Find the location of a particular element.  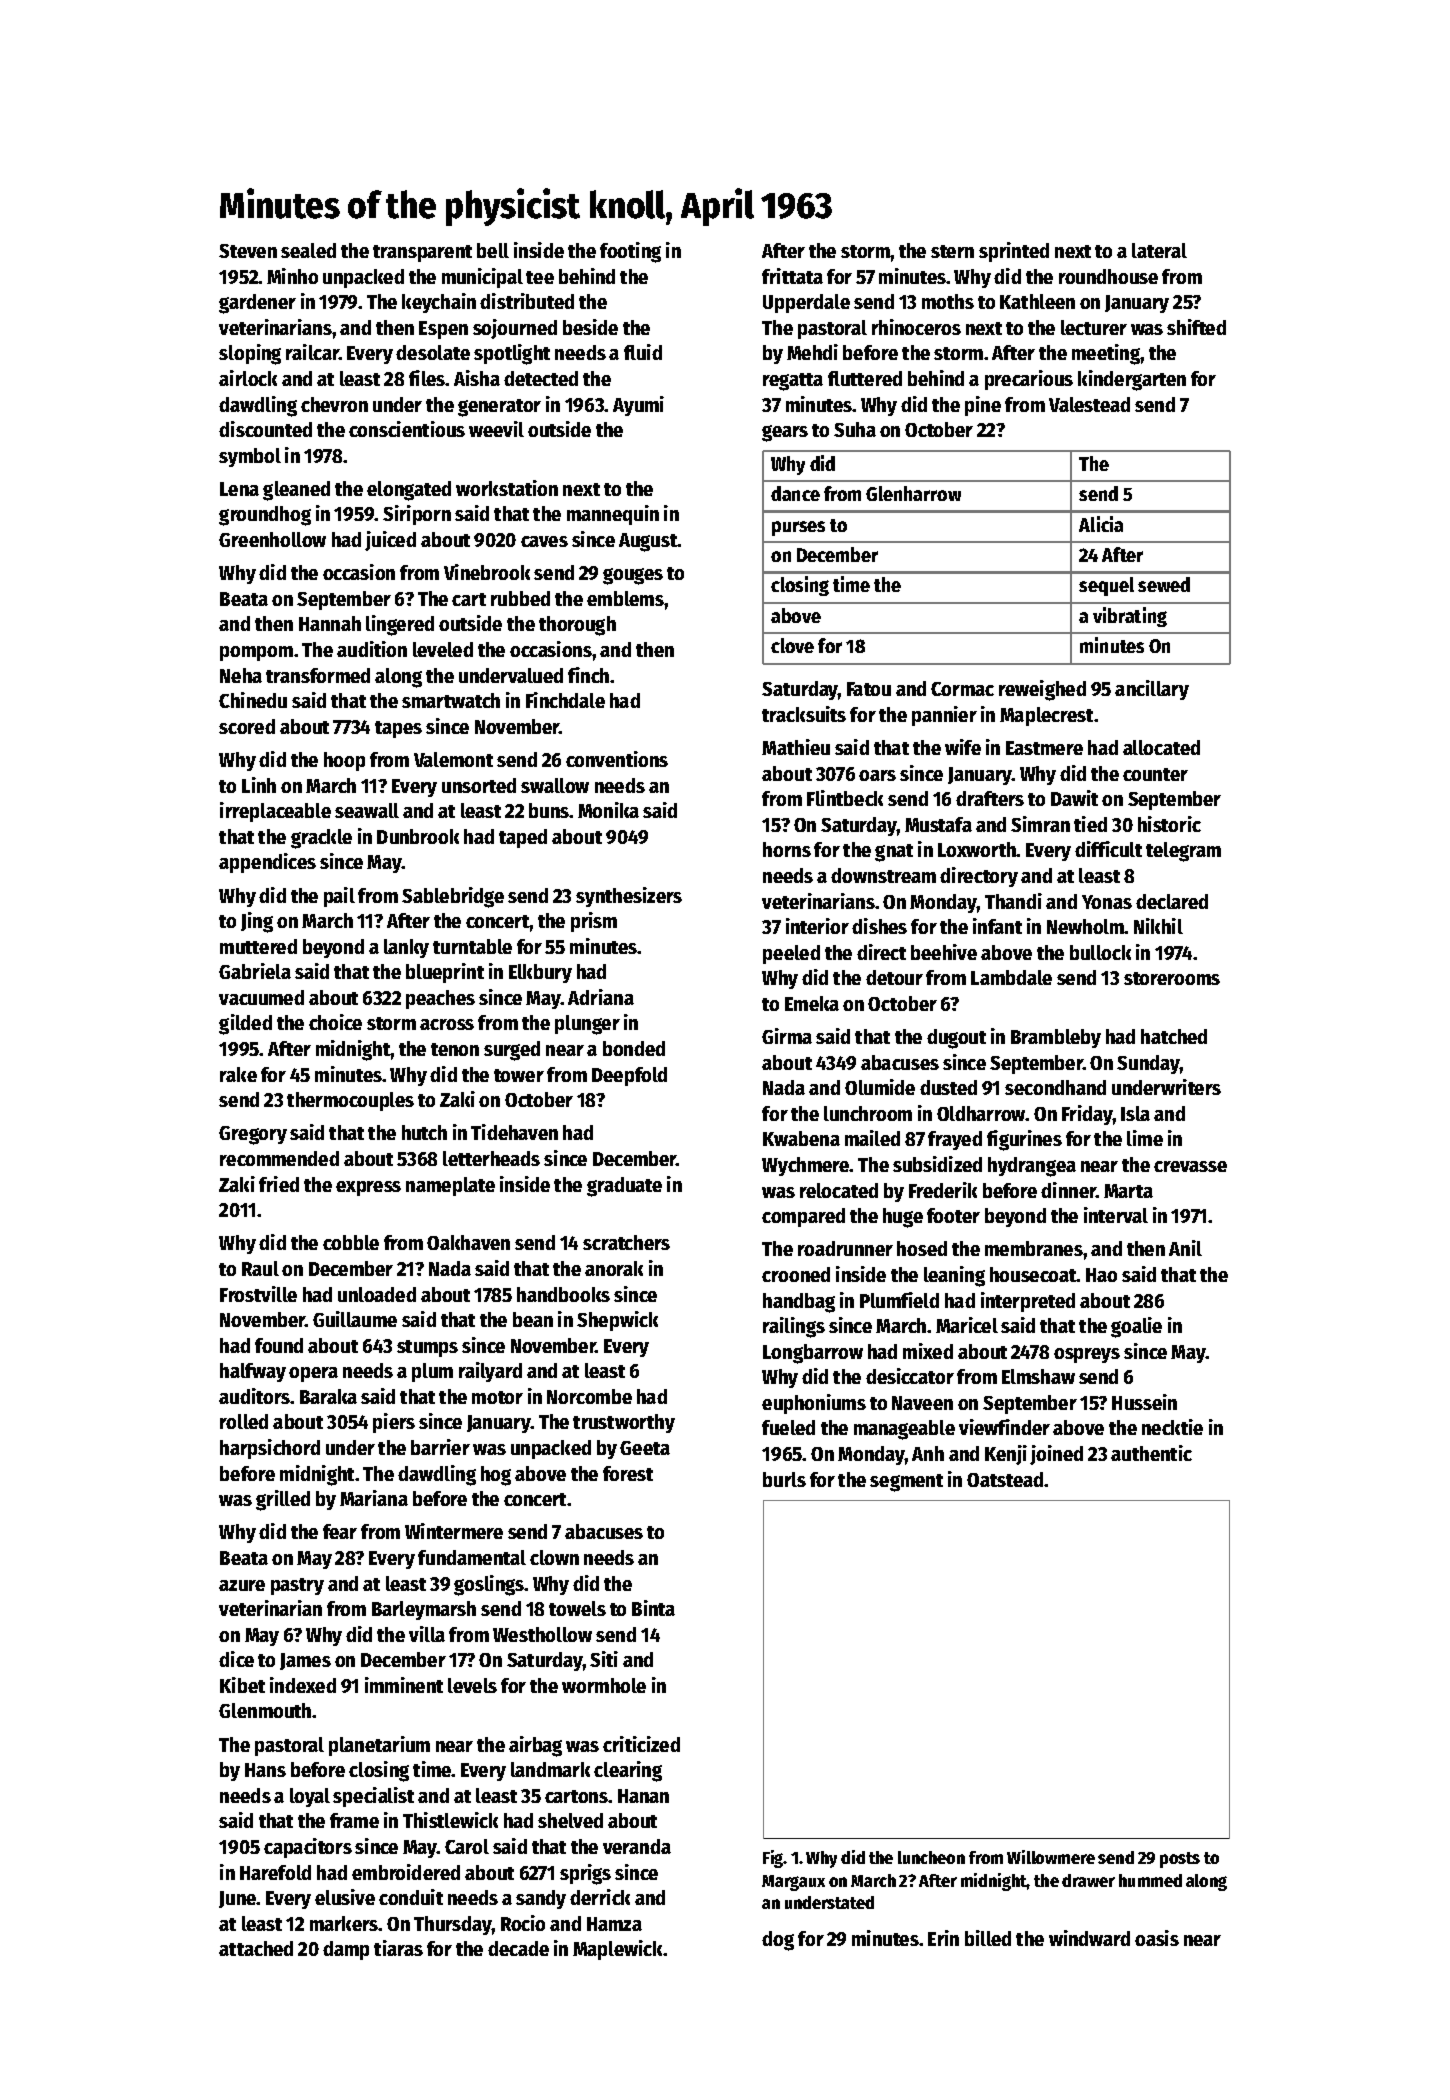

Suha is located at coordinates (855, 429).
